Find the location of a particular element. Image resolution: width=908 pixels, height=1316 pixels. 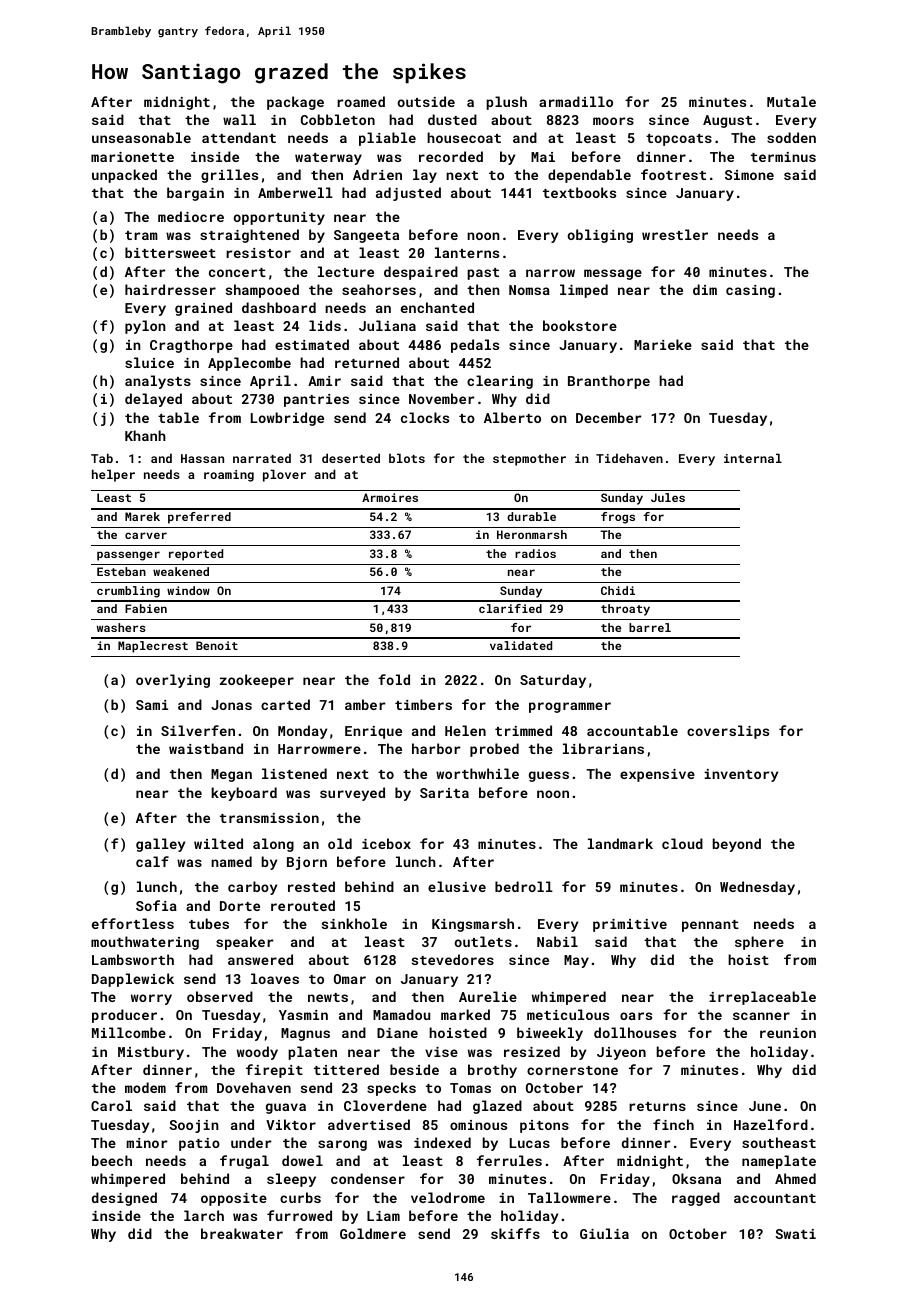

tittered is located at coordinates (346, 1069).
